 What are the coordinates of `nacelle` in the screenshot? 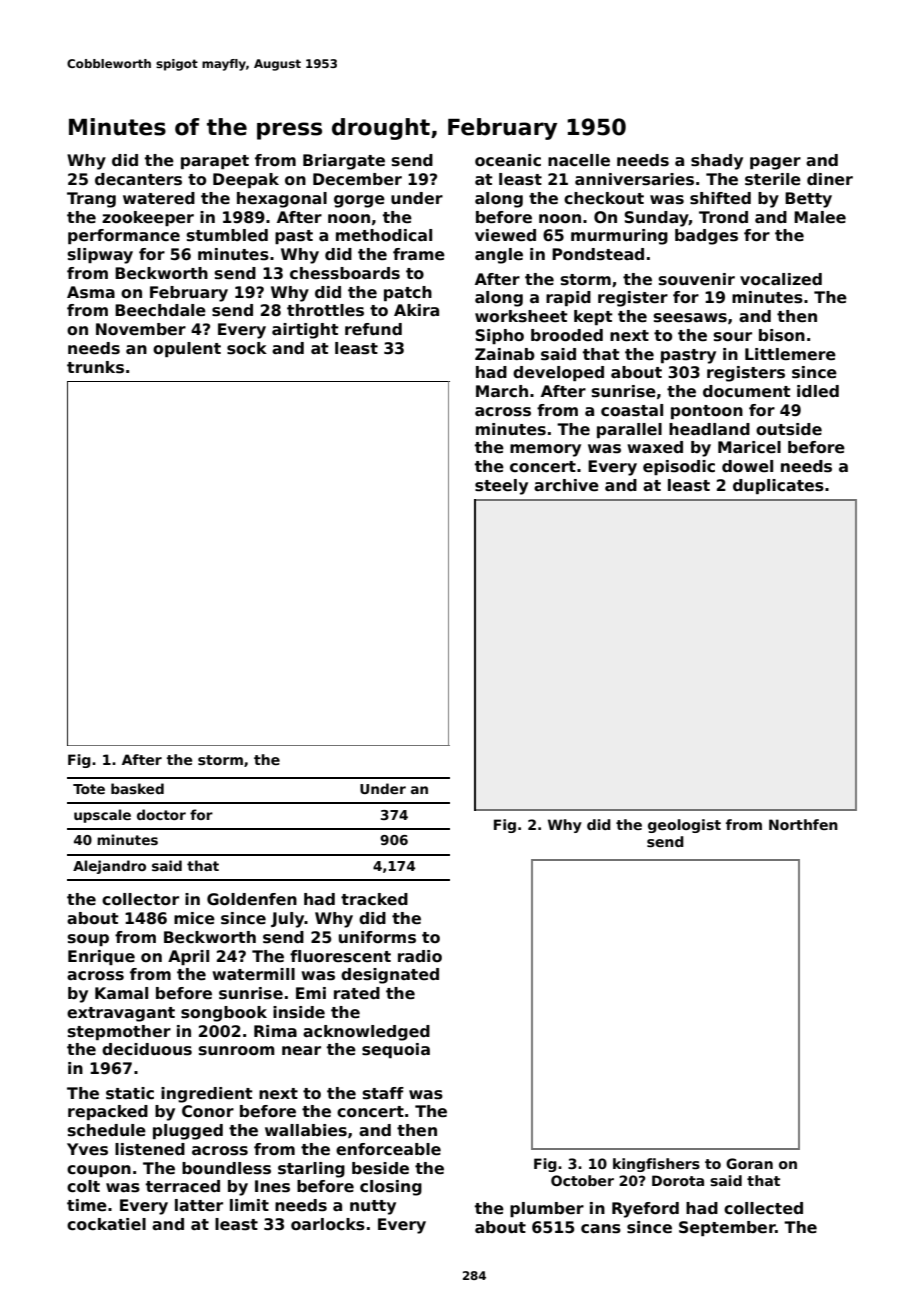 It's located at (579, 160).
